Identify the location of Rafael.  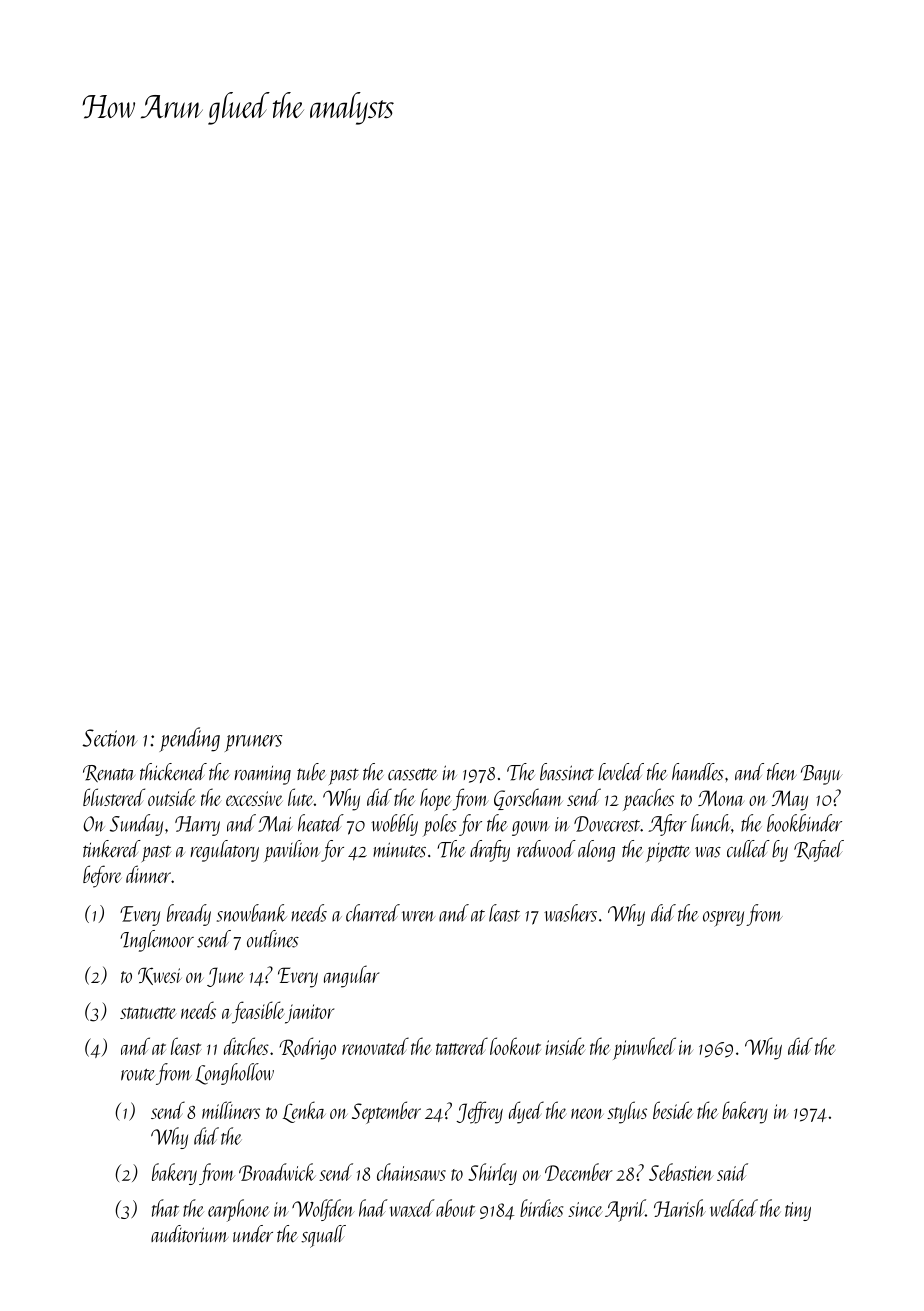
(819, 851).
